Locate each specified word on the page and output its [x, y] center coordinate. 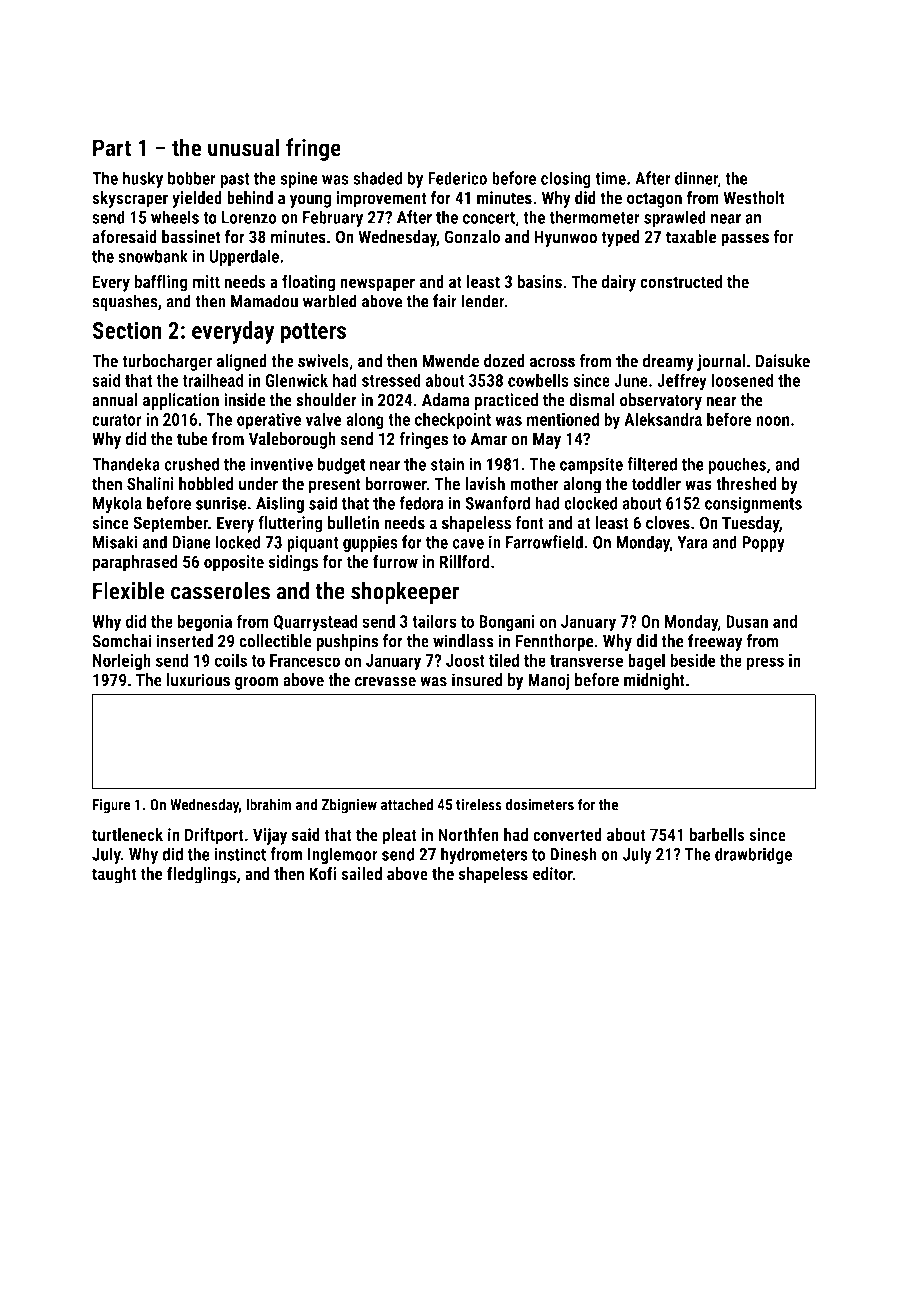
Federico [457, 178]
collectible [275, 641]
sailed [361, 874]
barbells [717, 835]
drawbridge [753, 855]
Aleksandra [663, 419]
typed [620, 238]
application [181, 401]
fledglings [201, 875]
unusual [243, 147]
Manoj [549, 681]
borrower [396, 484]
